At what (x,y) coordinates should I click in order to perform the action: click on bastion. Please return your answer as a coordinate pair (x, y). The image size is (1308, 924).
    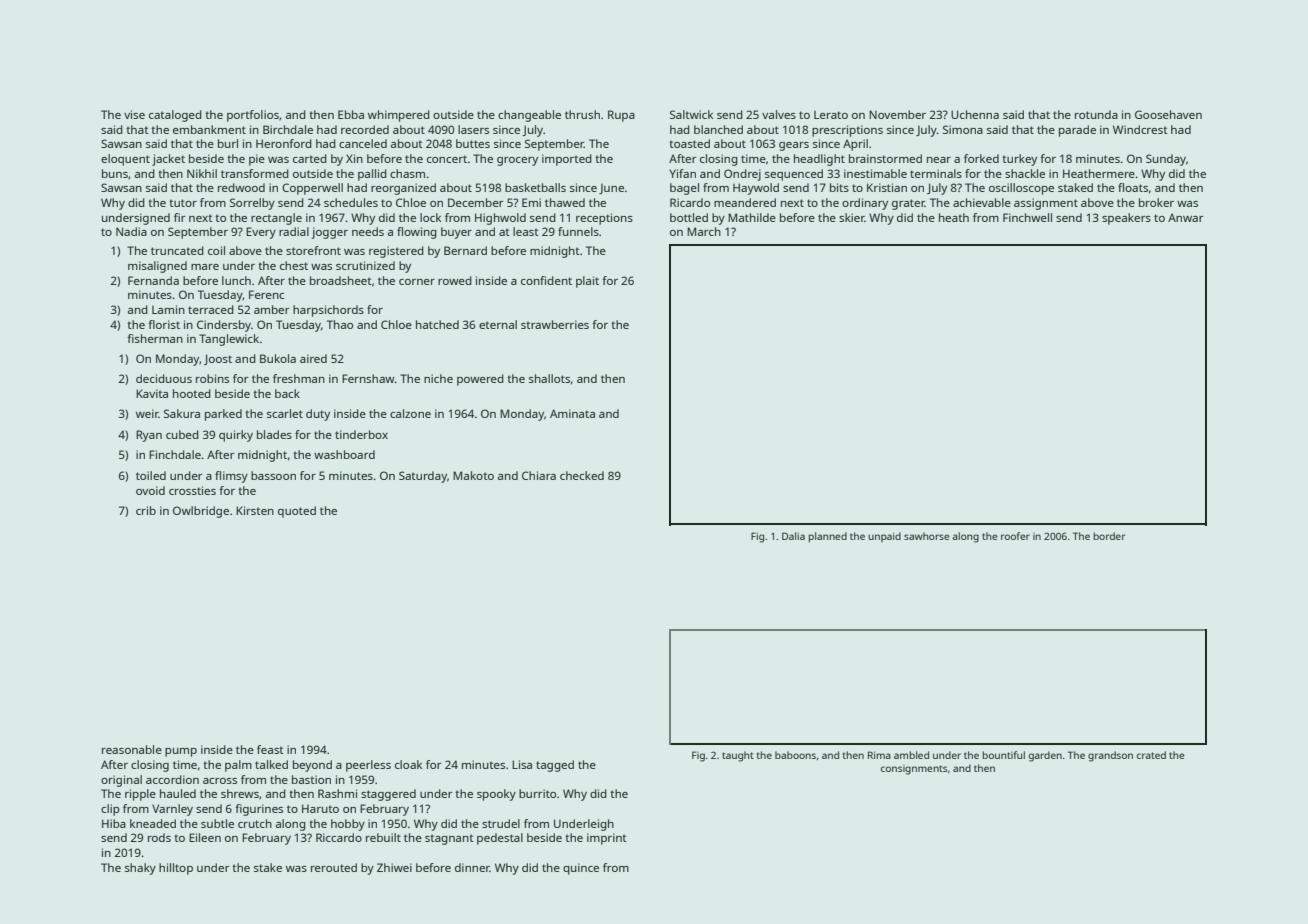
    Looking at the image, I should click on (311, 779).
